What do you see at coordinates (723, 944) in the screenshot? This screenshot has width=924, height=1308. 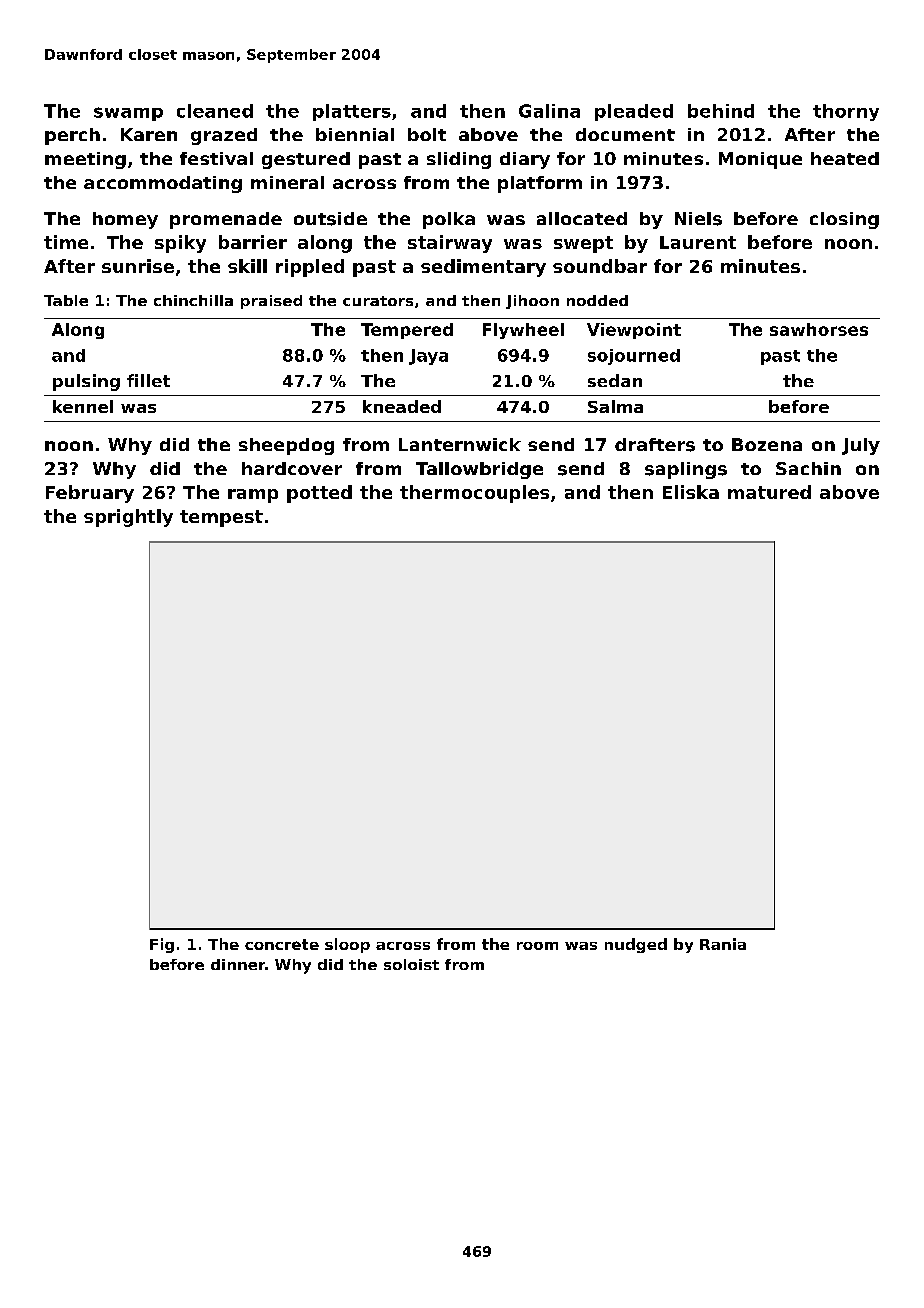 I see `Rania` at bounding box center [723, 944].
